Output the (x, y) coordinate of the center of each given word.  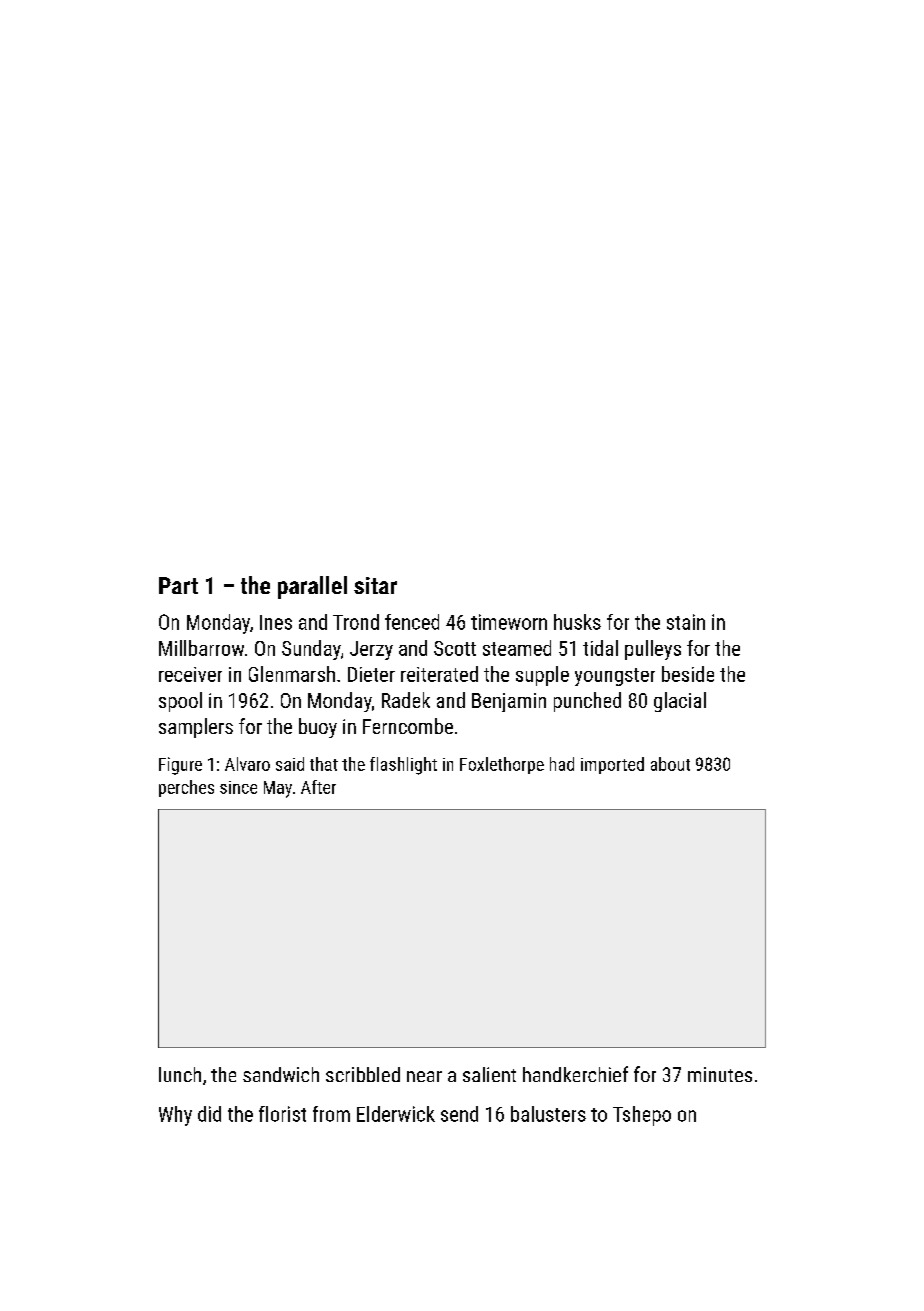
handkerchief (575, 1074)
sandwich (281, 1074)
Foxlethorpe (502, 765)
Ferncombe (408, 726)
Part (178, 585)
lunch (180, 1074)
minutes (720, 1074)
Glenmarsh (292, 674)
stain (686, 622)
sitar (375, 585)
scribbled (363, 1074)
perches (186, 788)
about (670, 764)
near (424, 1076)
